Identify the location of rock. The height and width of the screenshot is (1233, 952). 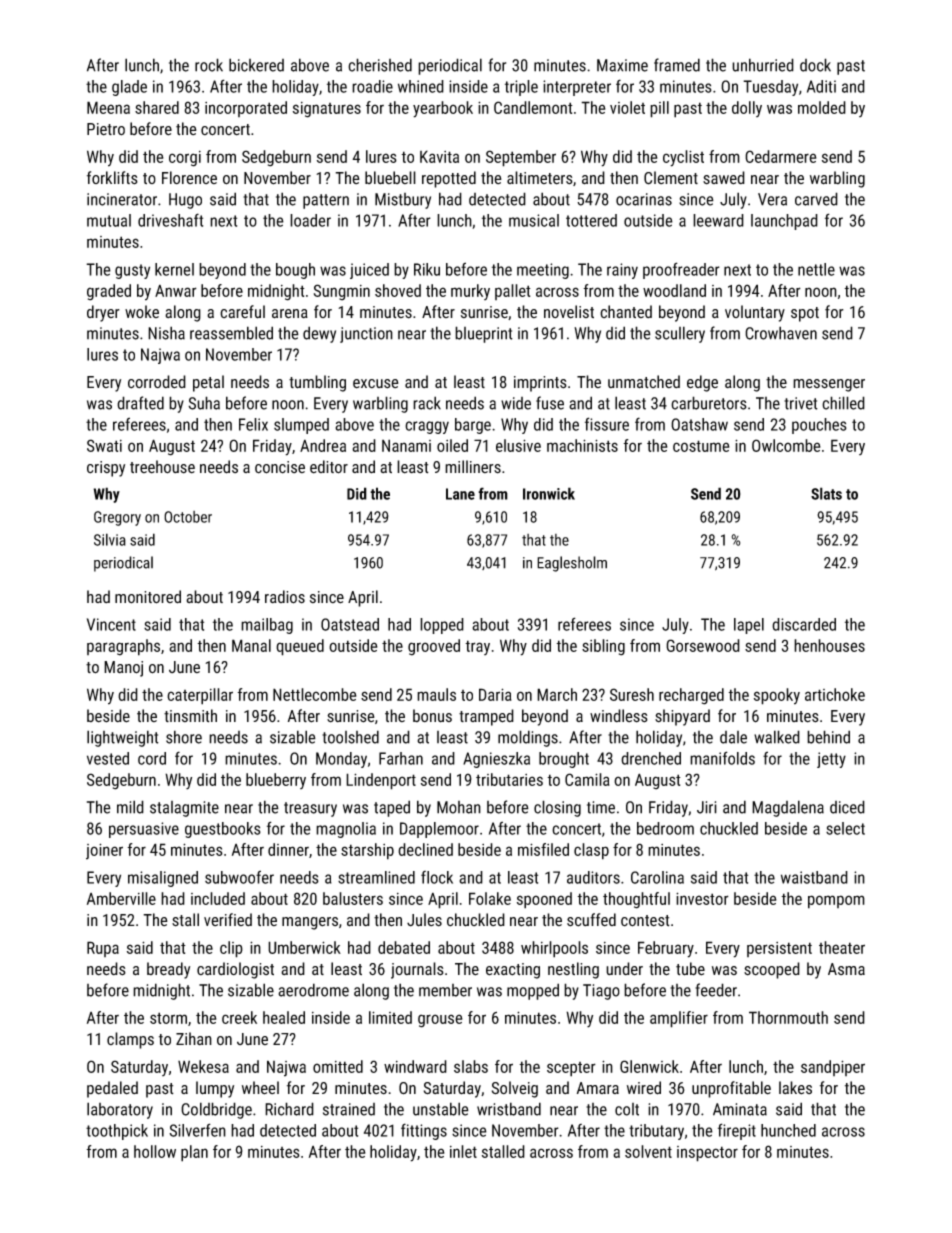
(209, 65).
